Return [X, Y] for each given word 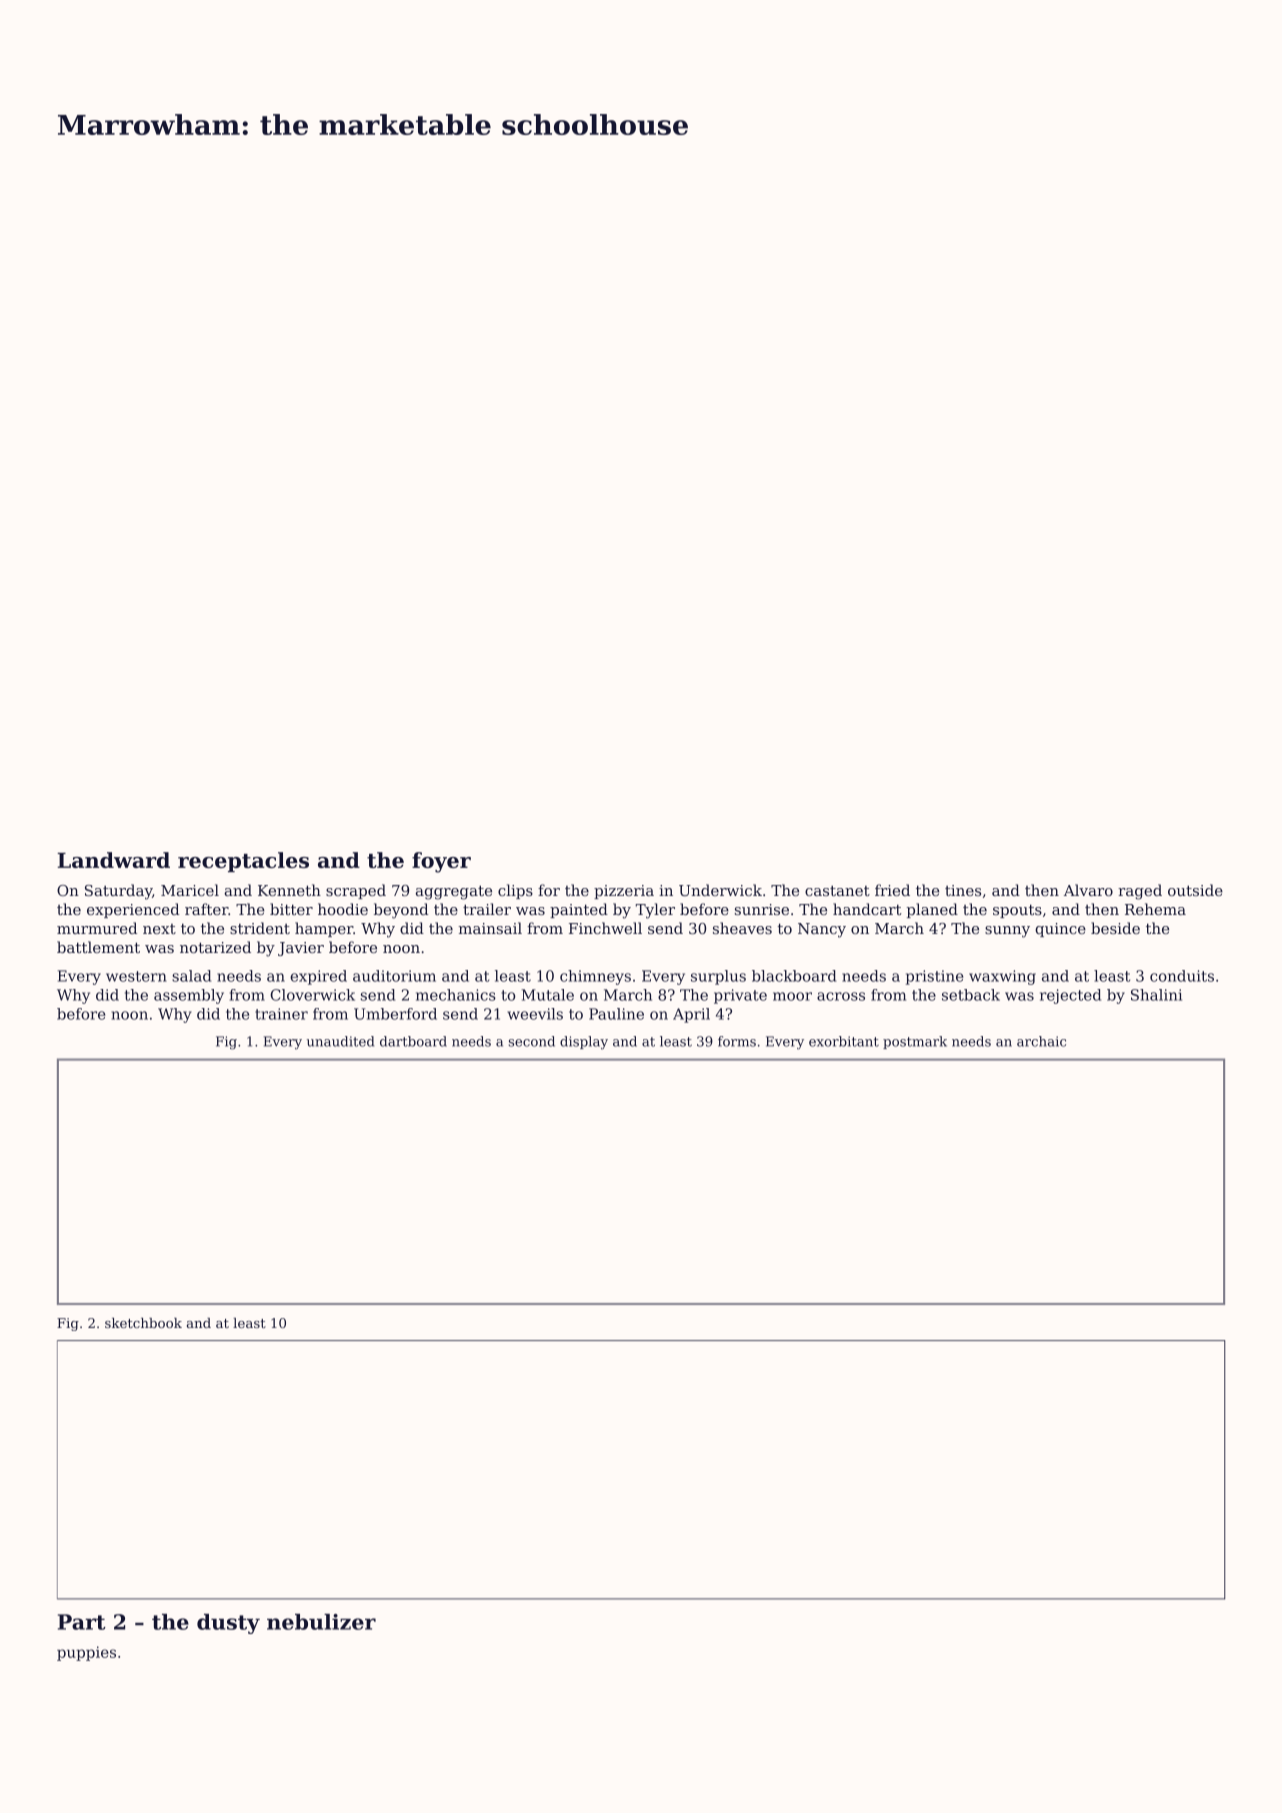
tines [963, 890]
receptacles [243, 862]
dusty [228, 1624]
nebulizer [321, 1622]
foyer [441, 862]
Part [82, 1622]
